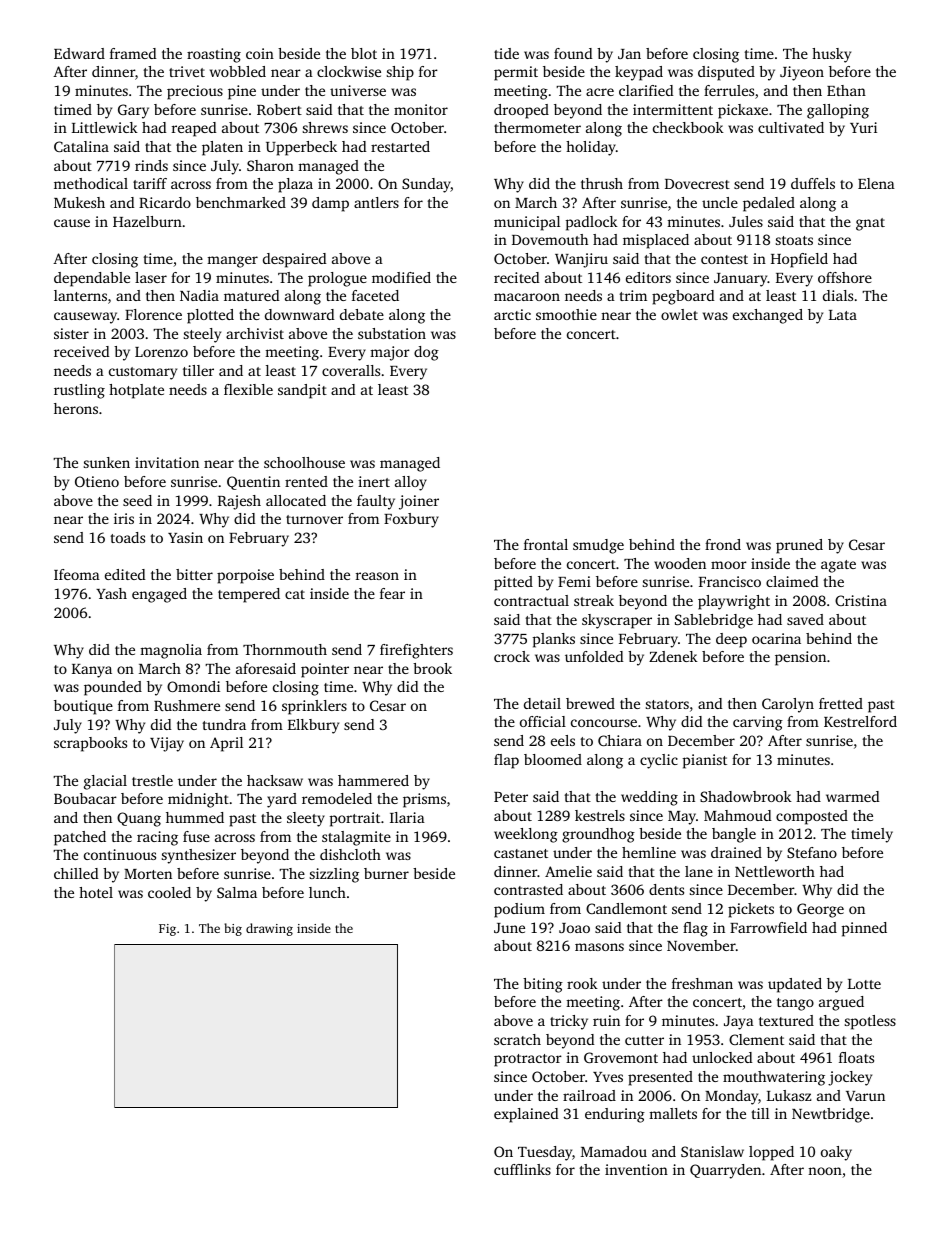  What do you see at coordinates (545, 1153) in the screenshot?
I see `Tuesday` at bounding box center [545, 1153].
